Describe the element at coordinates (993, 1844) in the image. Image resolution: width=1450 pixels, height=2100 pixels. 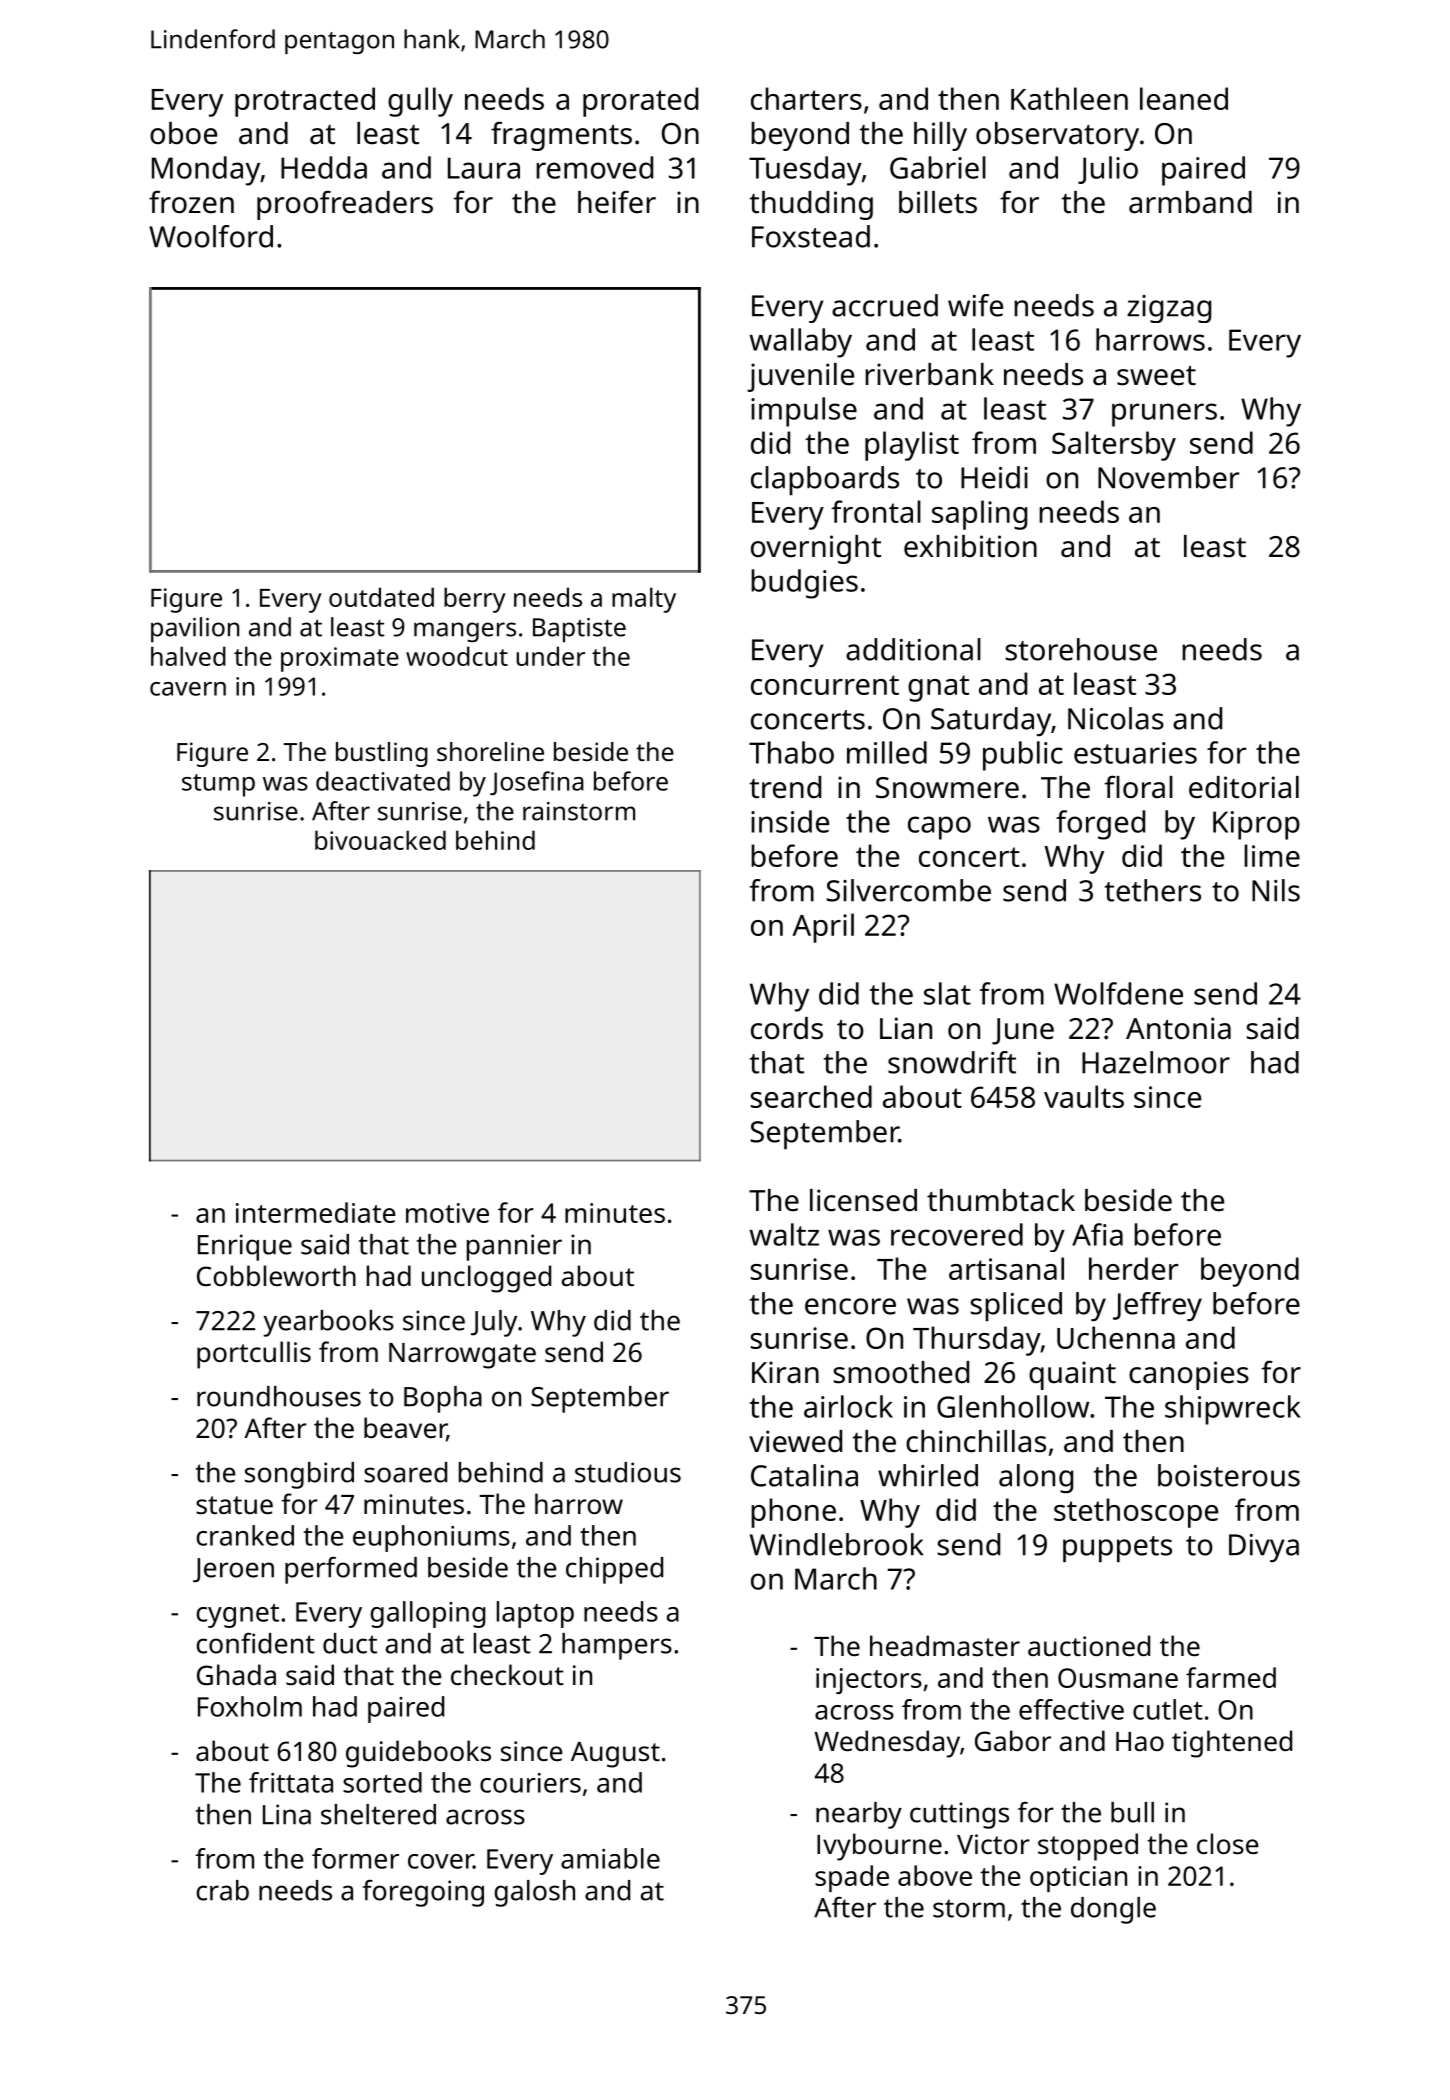
I see `Victor` at that location.
